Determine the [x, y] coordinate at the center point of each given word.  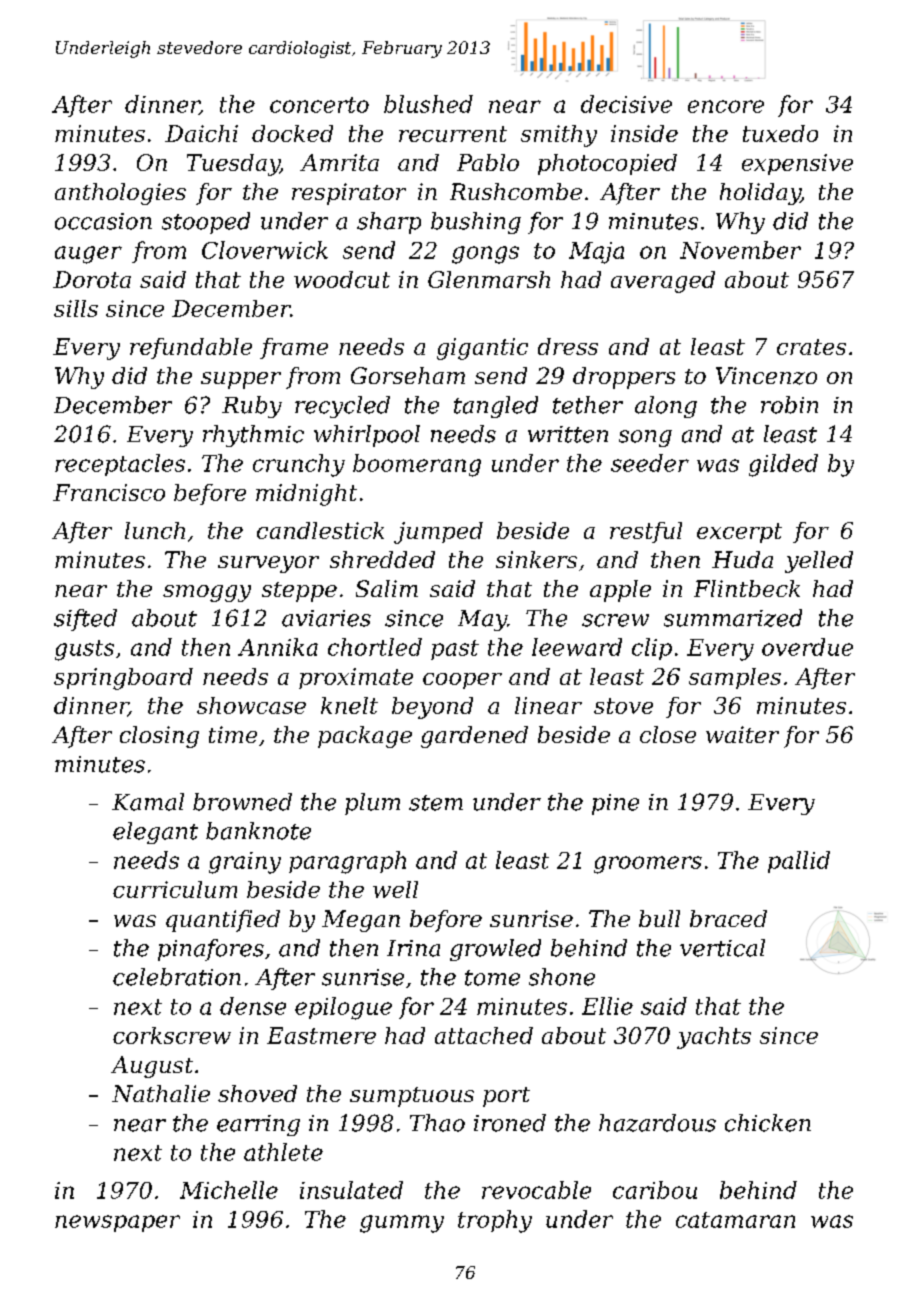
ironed [510, 1123]
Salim [387, 588]
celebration [177, 977]
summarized [733, 618]
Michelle [229, 1190]
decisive [626, 104]
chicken [768, 1123]
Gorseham [408, 375]
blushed [428, 104]
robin [789, 405]
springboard [123, 679]
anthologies [120, 194]
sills [76, 308]
